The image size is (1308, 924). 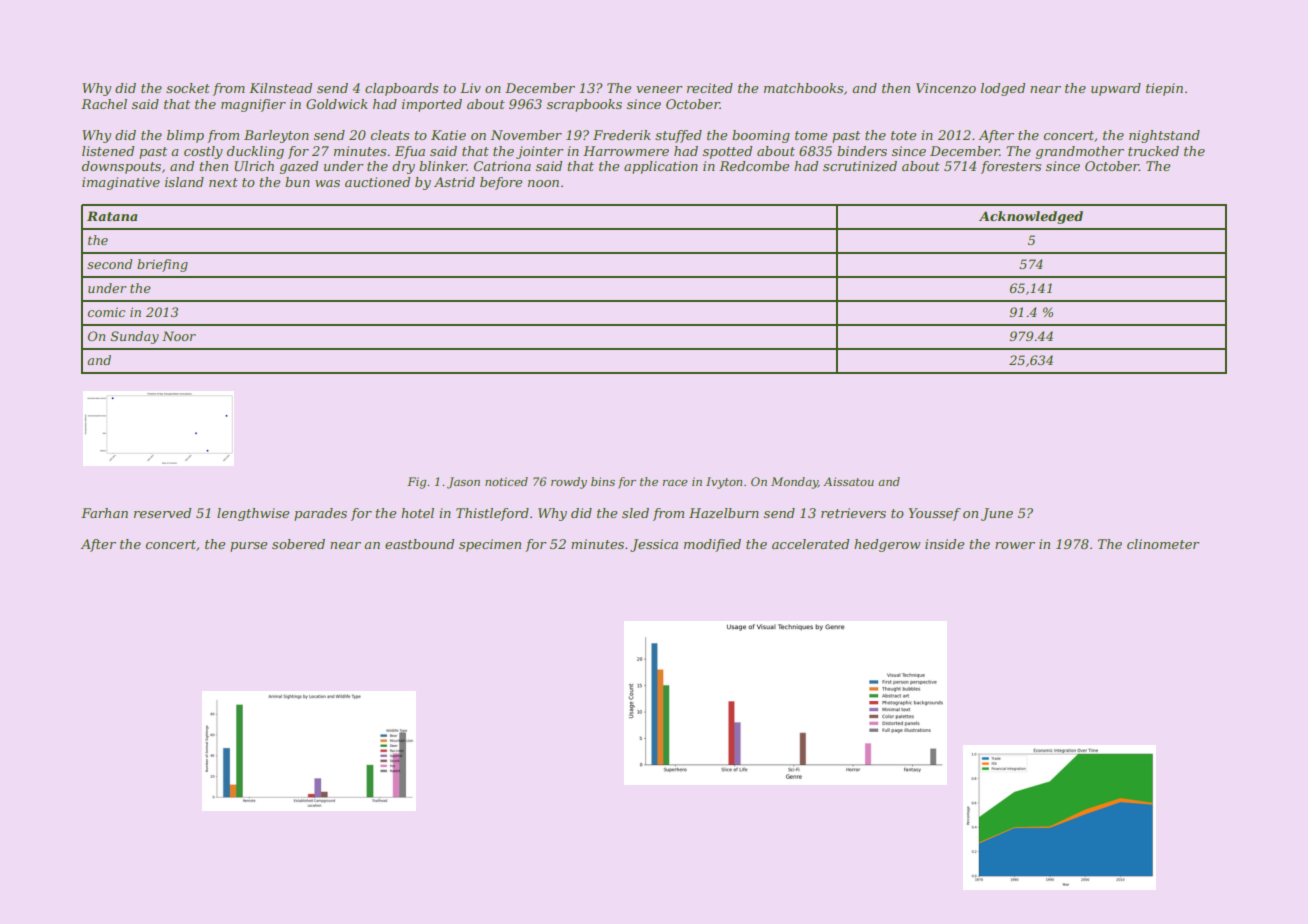 I want to click on briefing, so click(x=162, y=265).
